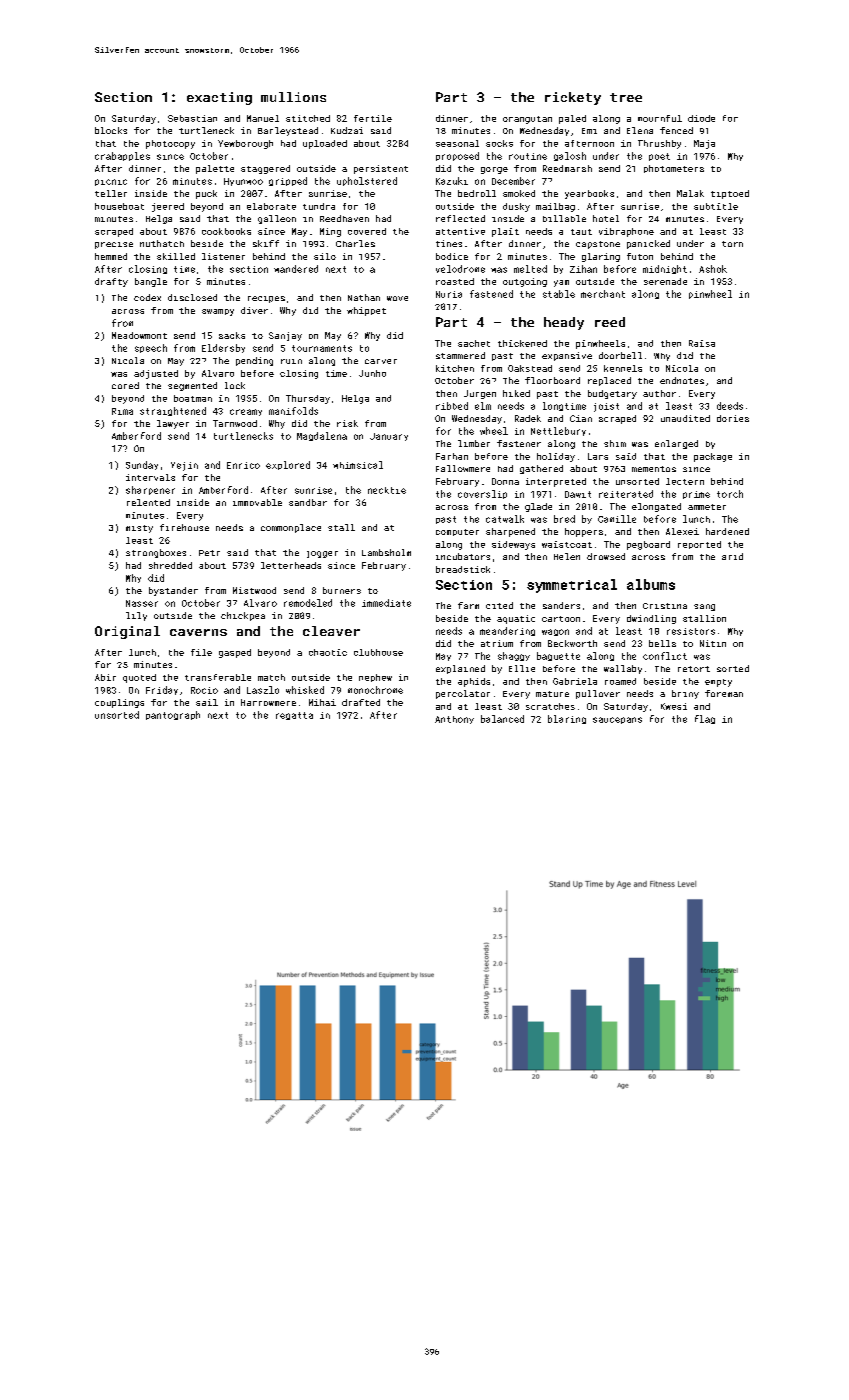  What do you see at coordinates (122, 411) in the document?
I see `Rima` at bounding box center [122, 411].
